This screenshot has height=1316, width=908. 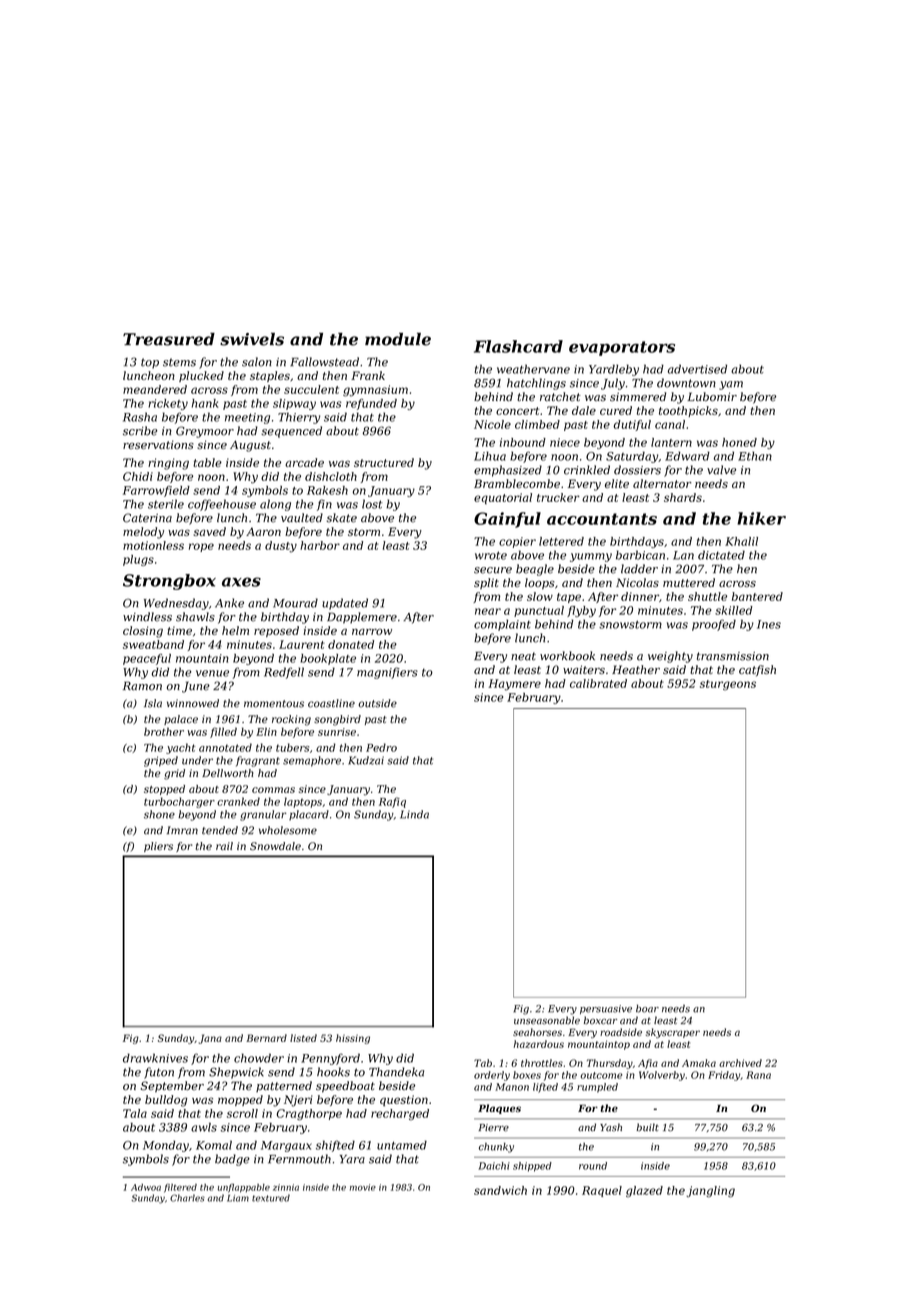 I want to click on Liam, so click(x=238, y=1198).
